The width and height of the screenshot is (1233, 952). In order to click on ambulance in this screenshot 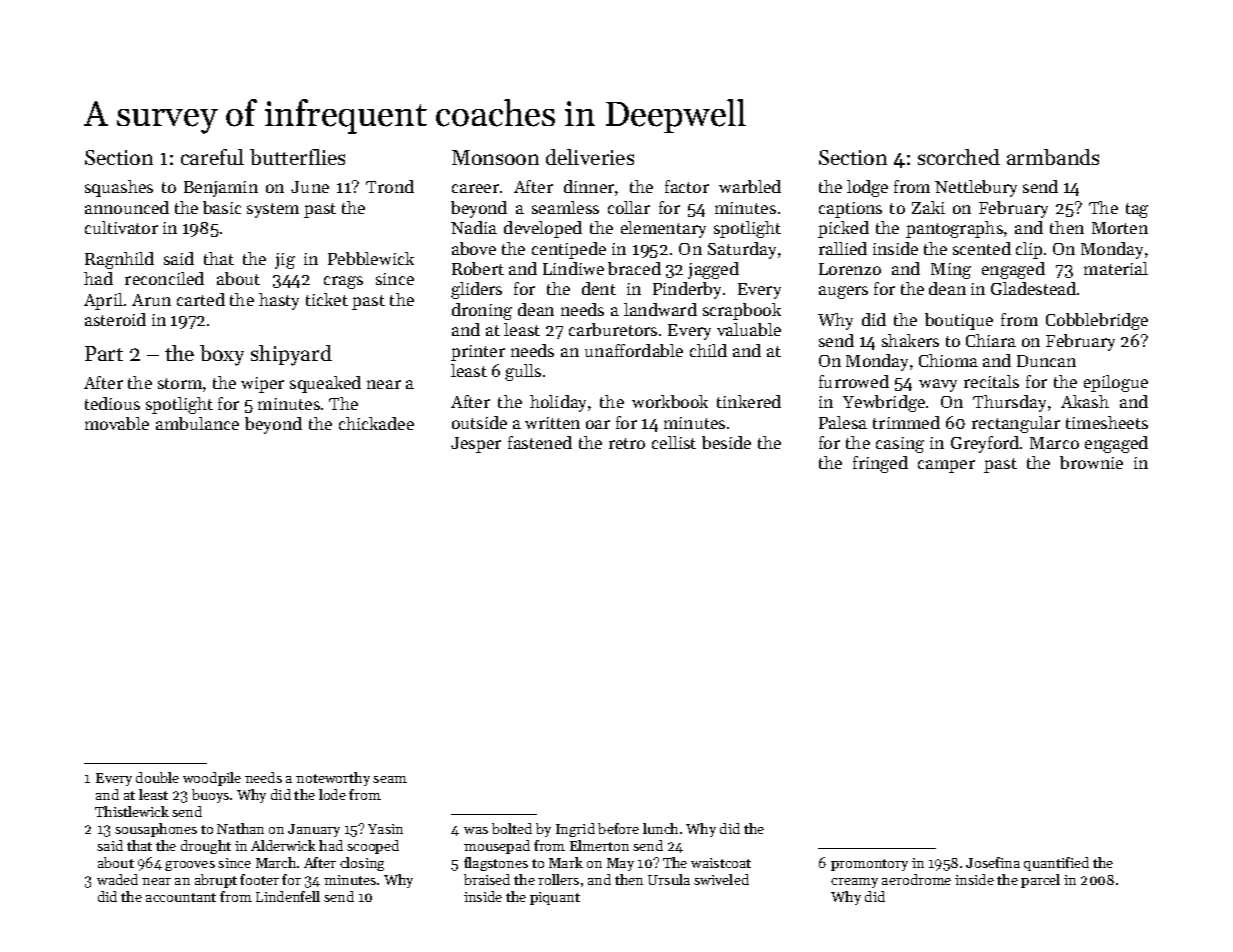, I will do `click(197, 423)`.
